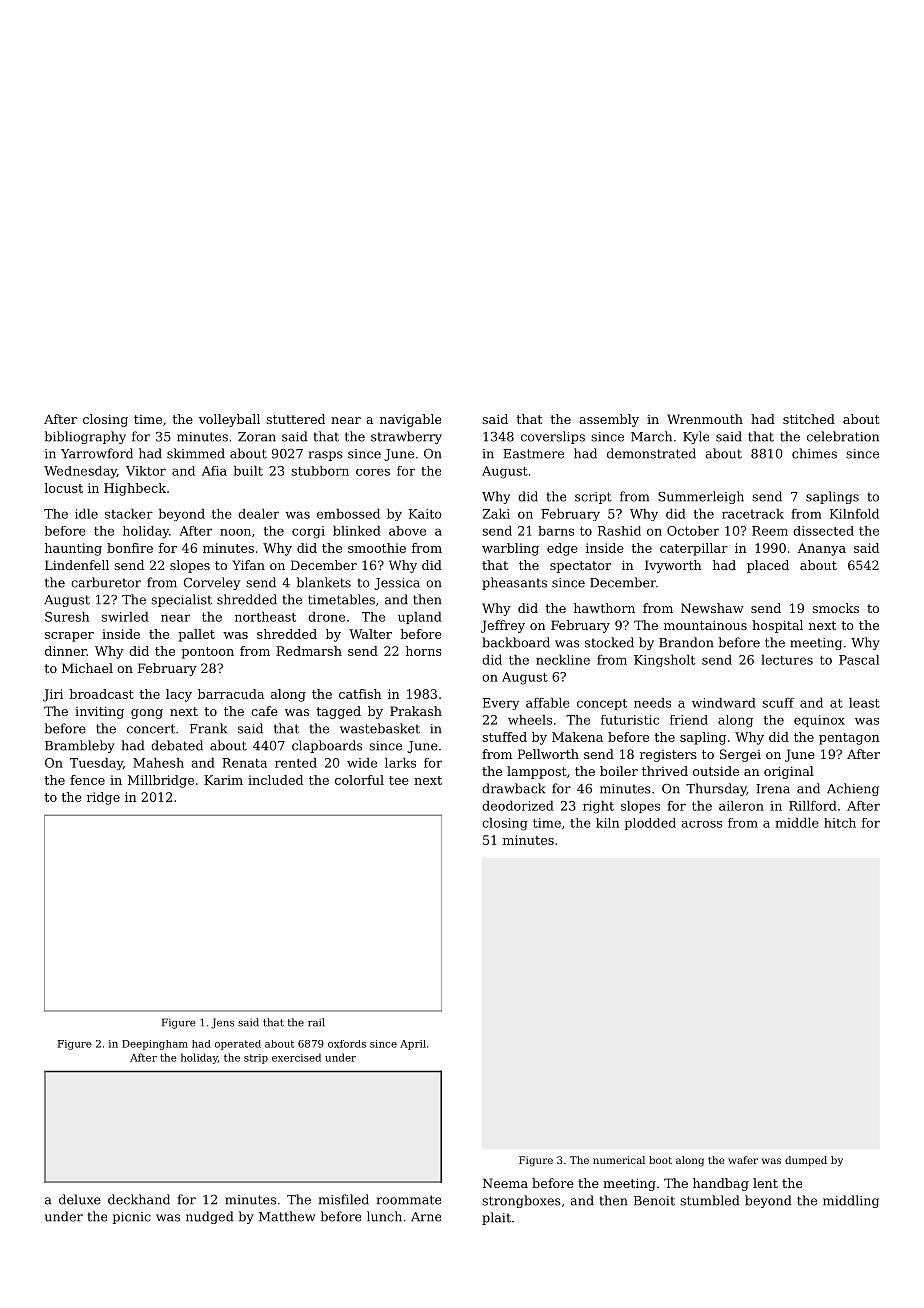 The width and height of the screenshot is (924, 1308). I want to click on strongboxes, so click(521, 1201).
